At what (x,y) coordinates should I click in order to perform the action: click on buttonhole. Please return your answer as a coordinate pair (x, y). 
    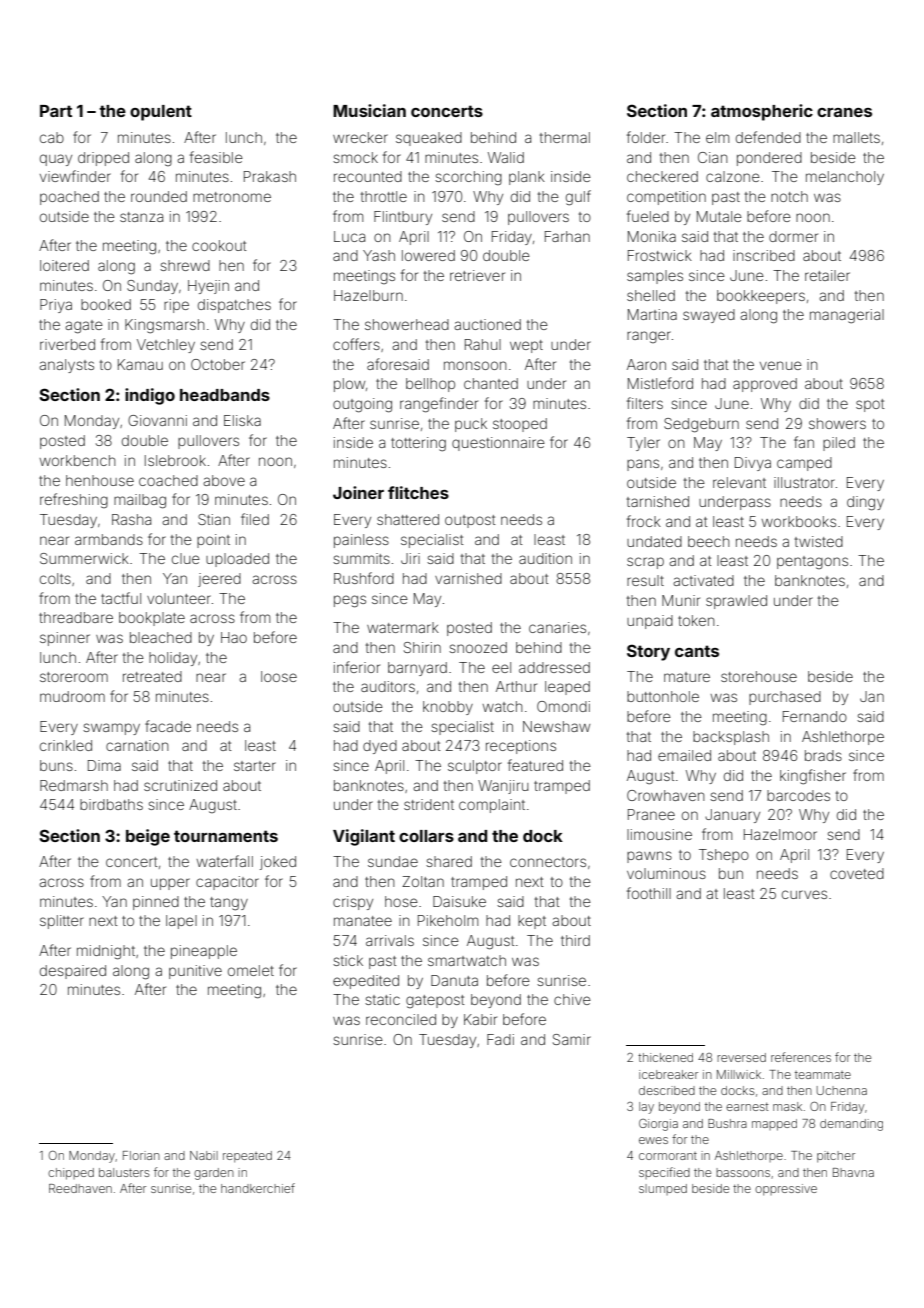
    Looking at the image, I should click on (663, 696).
